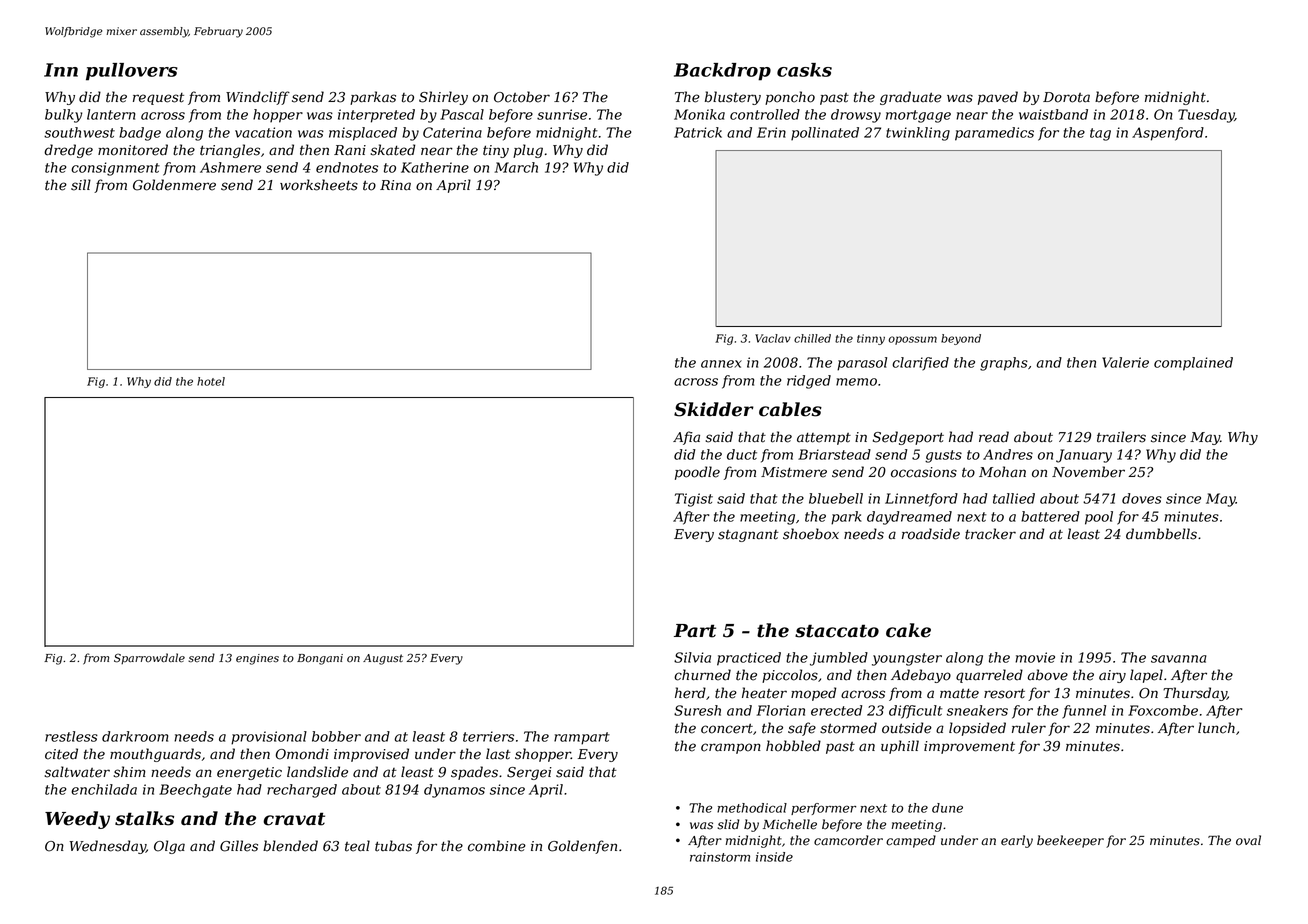  Describe the element at coordinates (825, 134) in the screenshot. I see `pollinated` at that location.
